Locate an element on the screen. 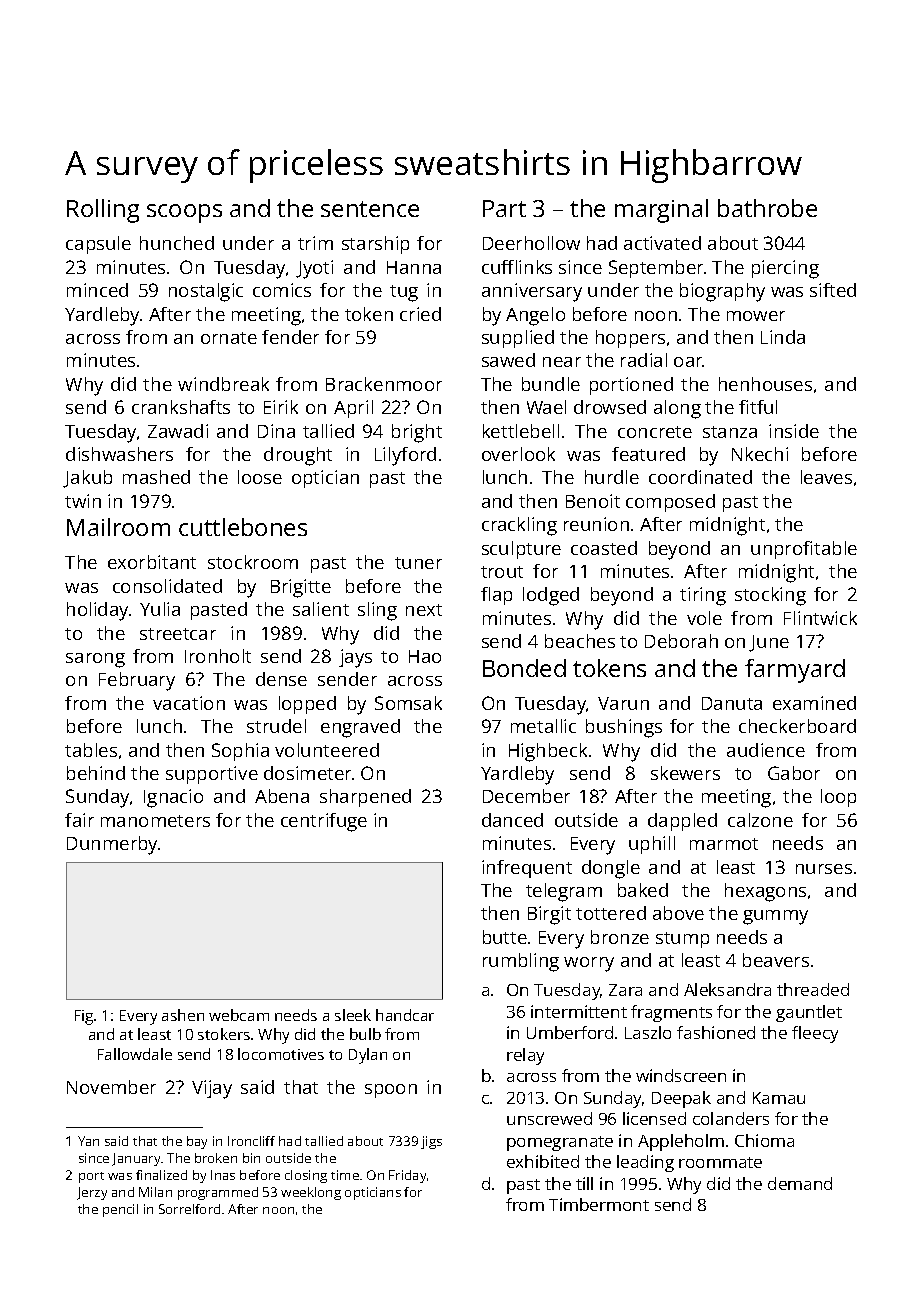 This screenshot has width=924, height=1311. sawed is located at coordinates (508, 360).
